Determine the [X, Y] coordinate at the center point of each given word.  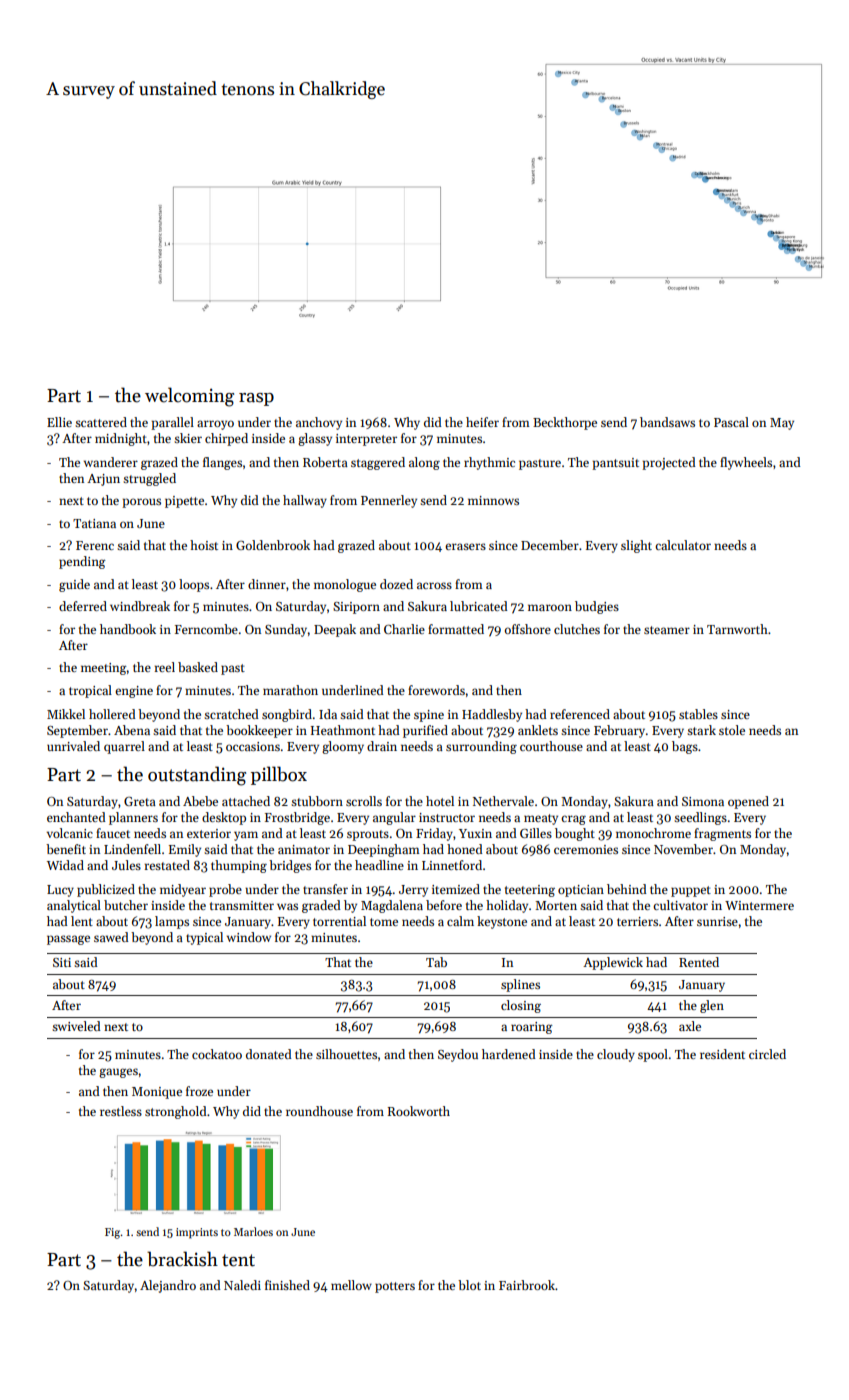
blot [469, 1285]
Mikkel [66, 714]
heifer [482, 422]
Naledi [242, 1285]
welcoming [189, 397]
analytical [74, 906]
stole [732, 730]
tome [384, 922]
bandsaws [667, 422]
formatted [456, 629]
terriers [637, 921]
